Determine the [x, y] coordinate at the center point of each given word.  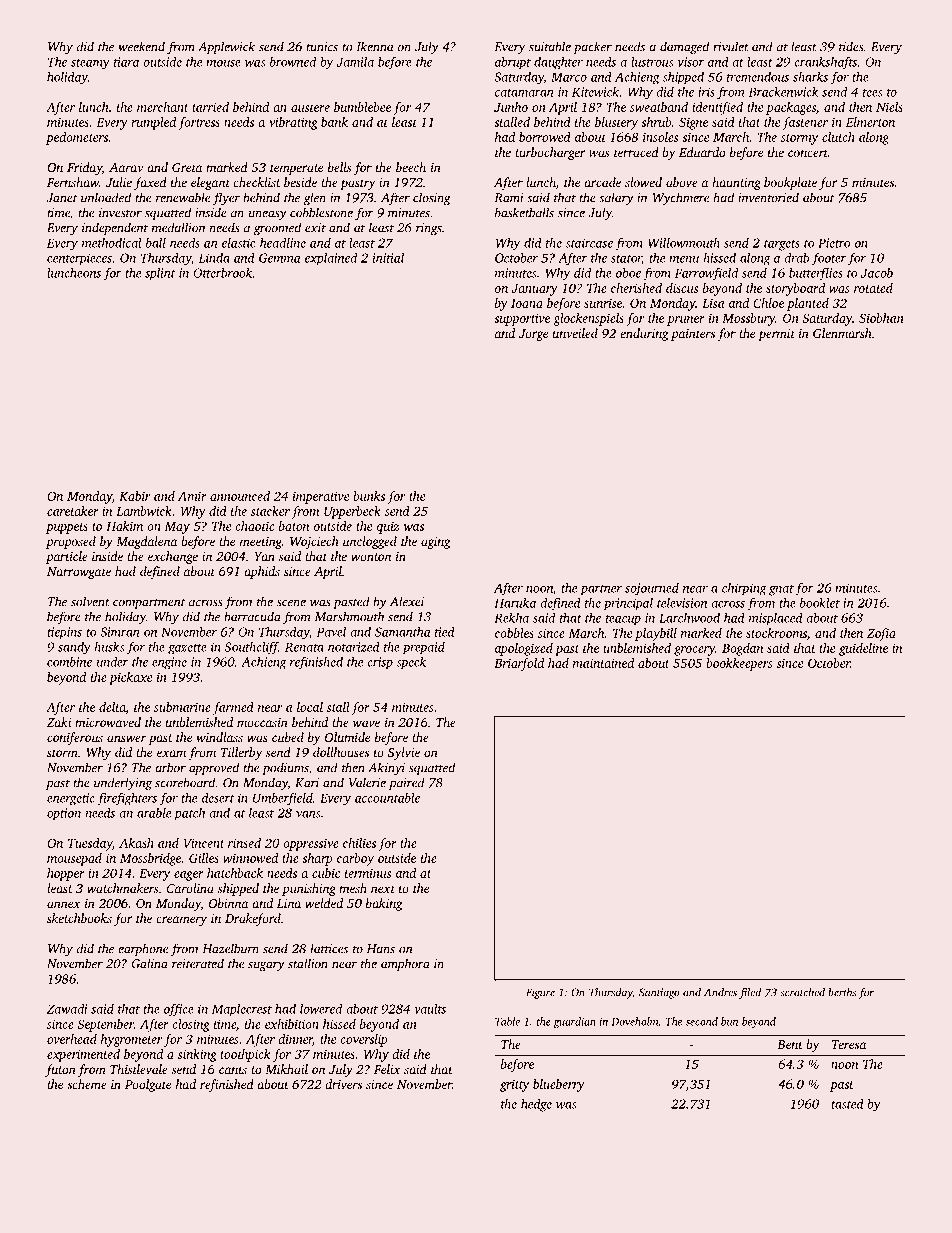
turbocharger [550, 153]
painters [693, 335]
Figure [540, 993]
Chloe [768, 303]
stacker [270, 511]
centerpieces [79, 259]
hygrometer [131, 1040]
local [310, 707]
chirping [744, 589]
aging [436, 543]
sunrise [603, 303]
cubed [288, 737]
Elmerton [870, 122]
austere [310, 108]
